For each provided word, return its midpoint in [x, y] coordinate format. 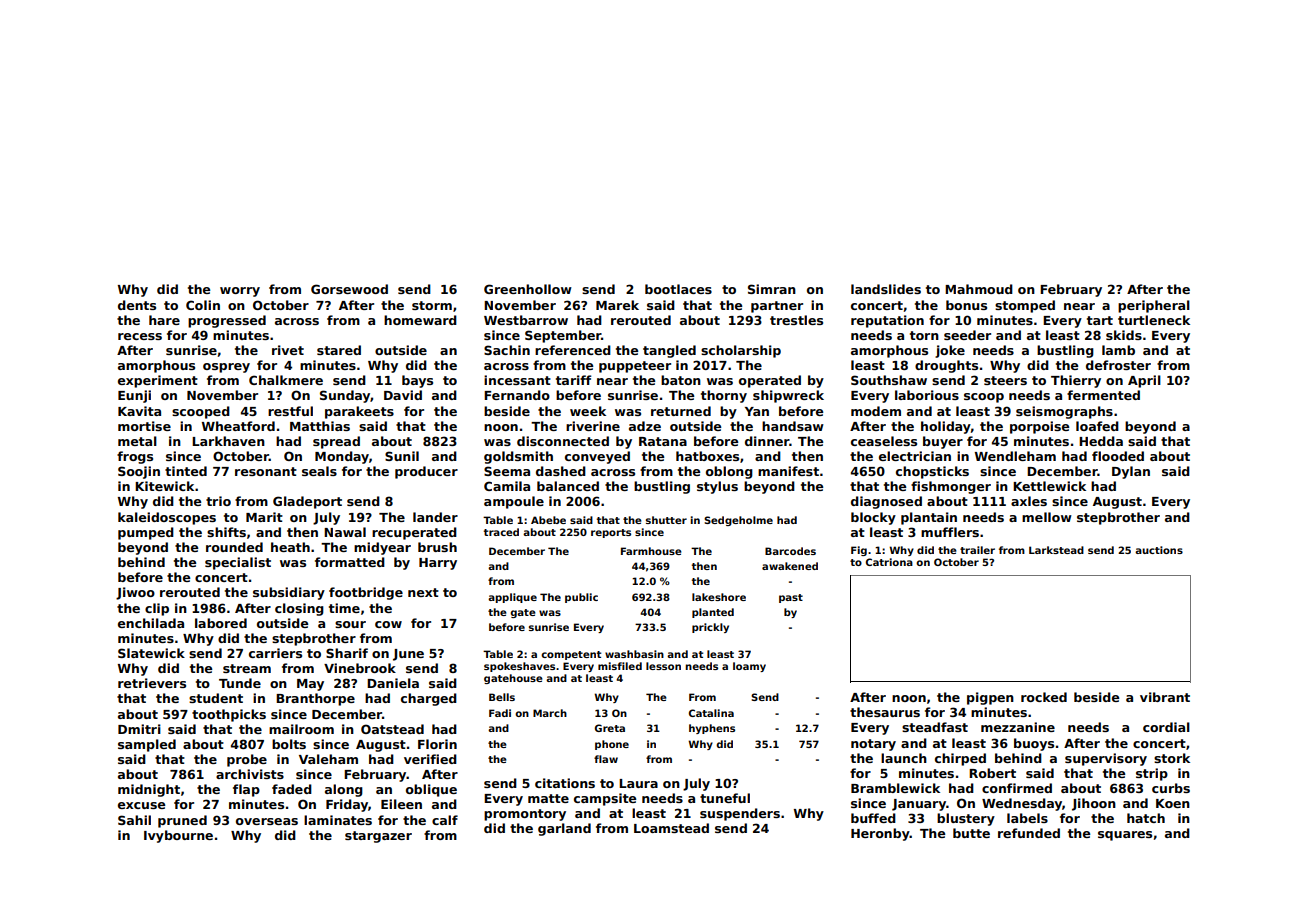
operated [770, 381]
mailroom [301, 729]
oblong [729, 472]
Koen [1173, 803]
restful [290, 411]
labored [221, 623]
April [1144, 381]
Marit [264, 517]
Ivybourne [178, 836]
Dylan [1131, 472]
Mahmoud [979, 289]
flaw [606, 759]
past [791, 598]
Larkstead [1056, 550]
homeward [420, 320]
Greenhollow [528, 289]
